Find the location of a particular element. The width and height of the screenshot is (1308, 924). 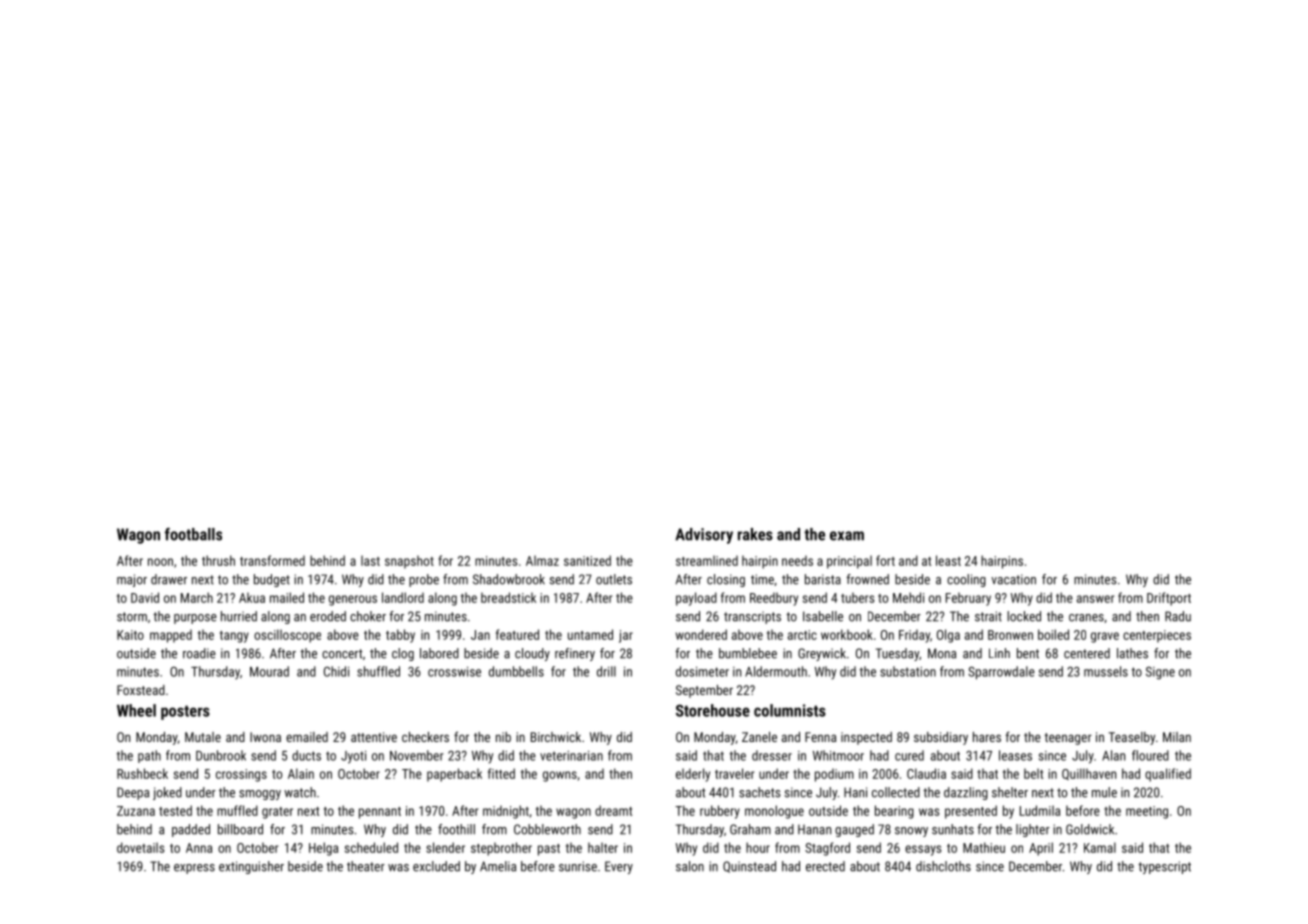

Mehdi is located at coordinates (908, 597).
